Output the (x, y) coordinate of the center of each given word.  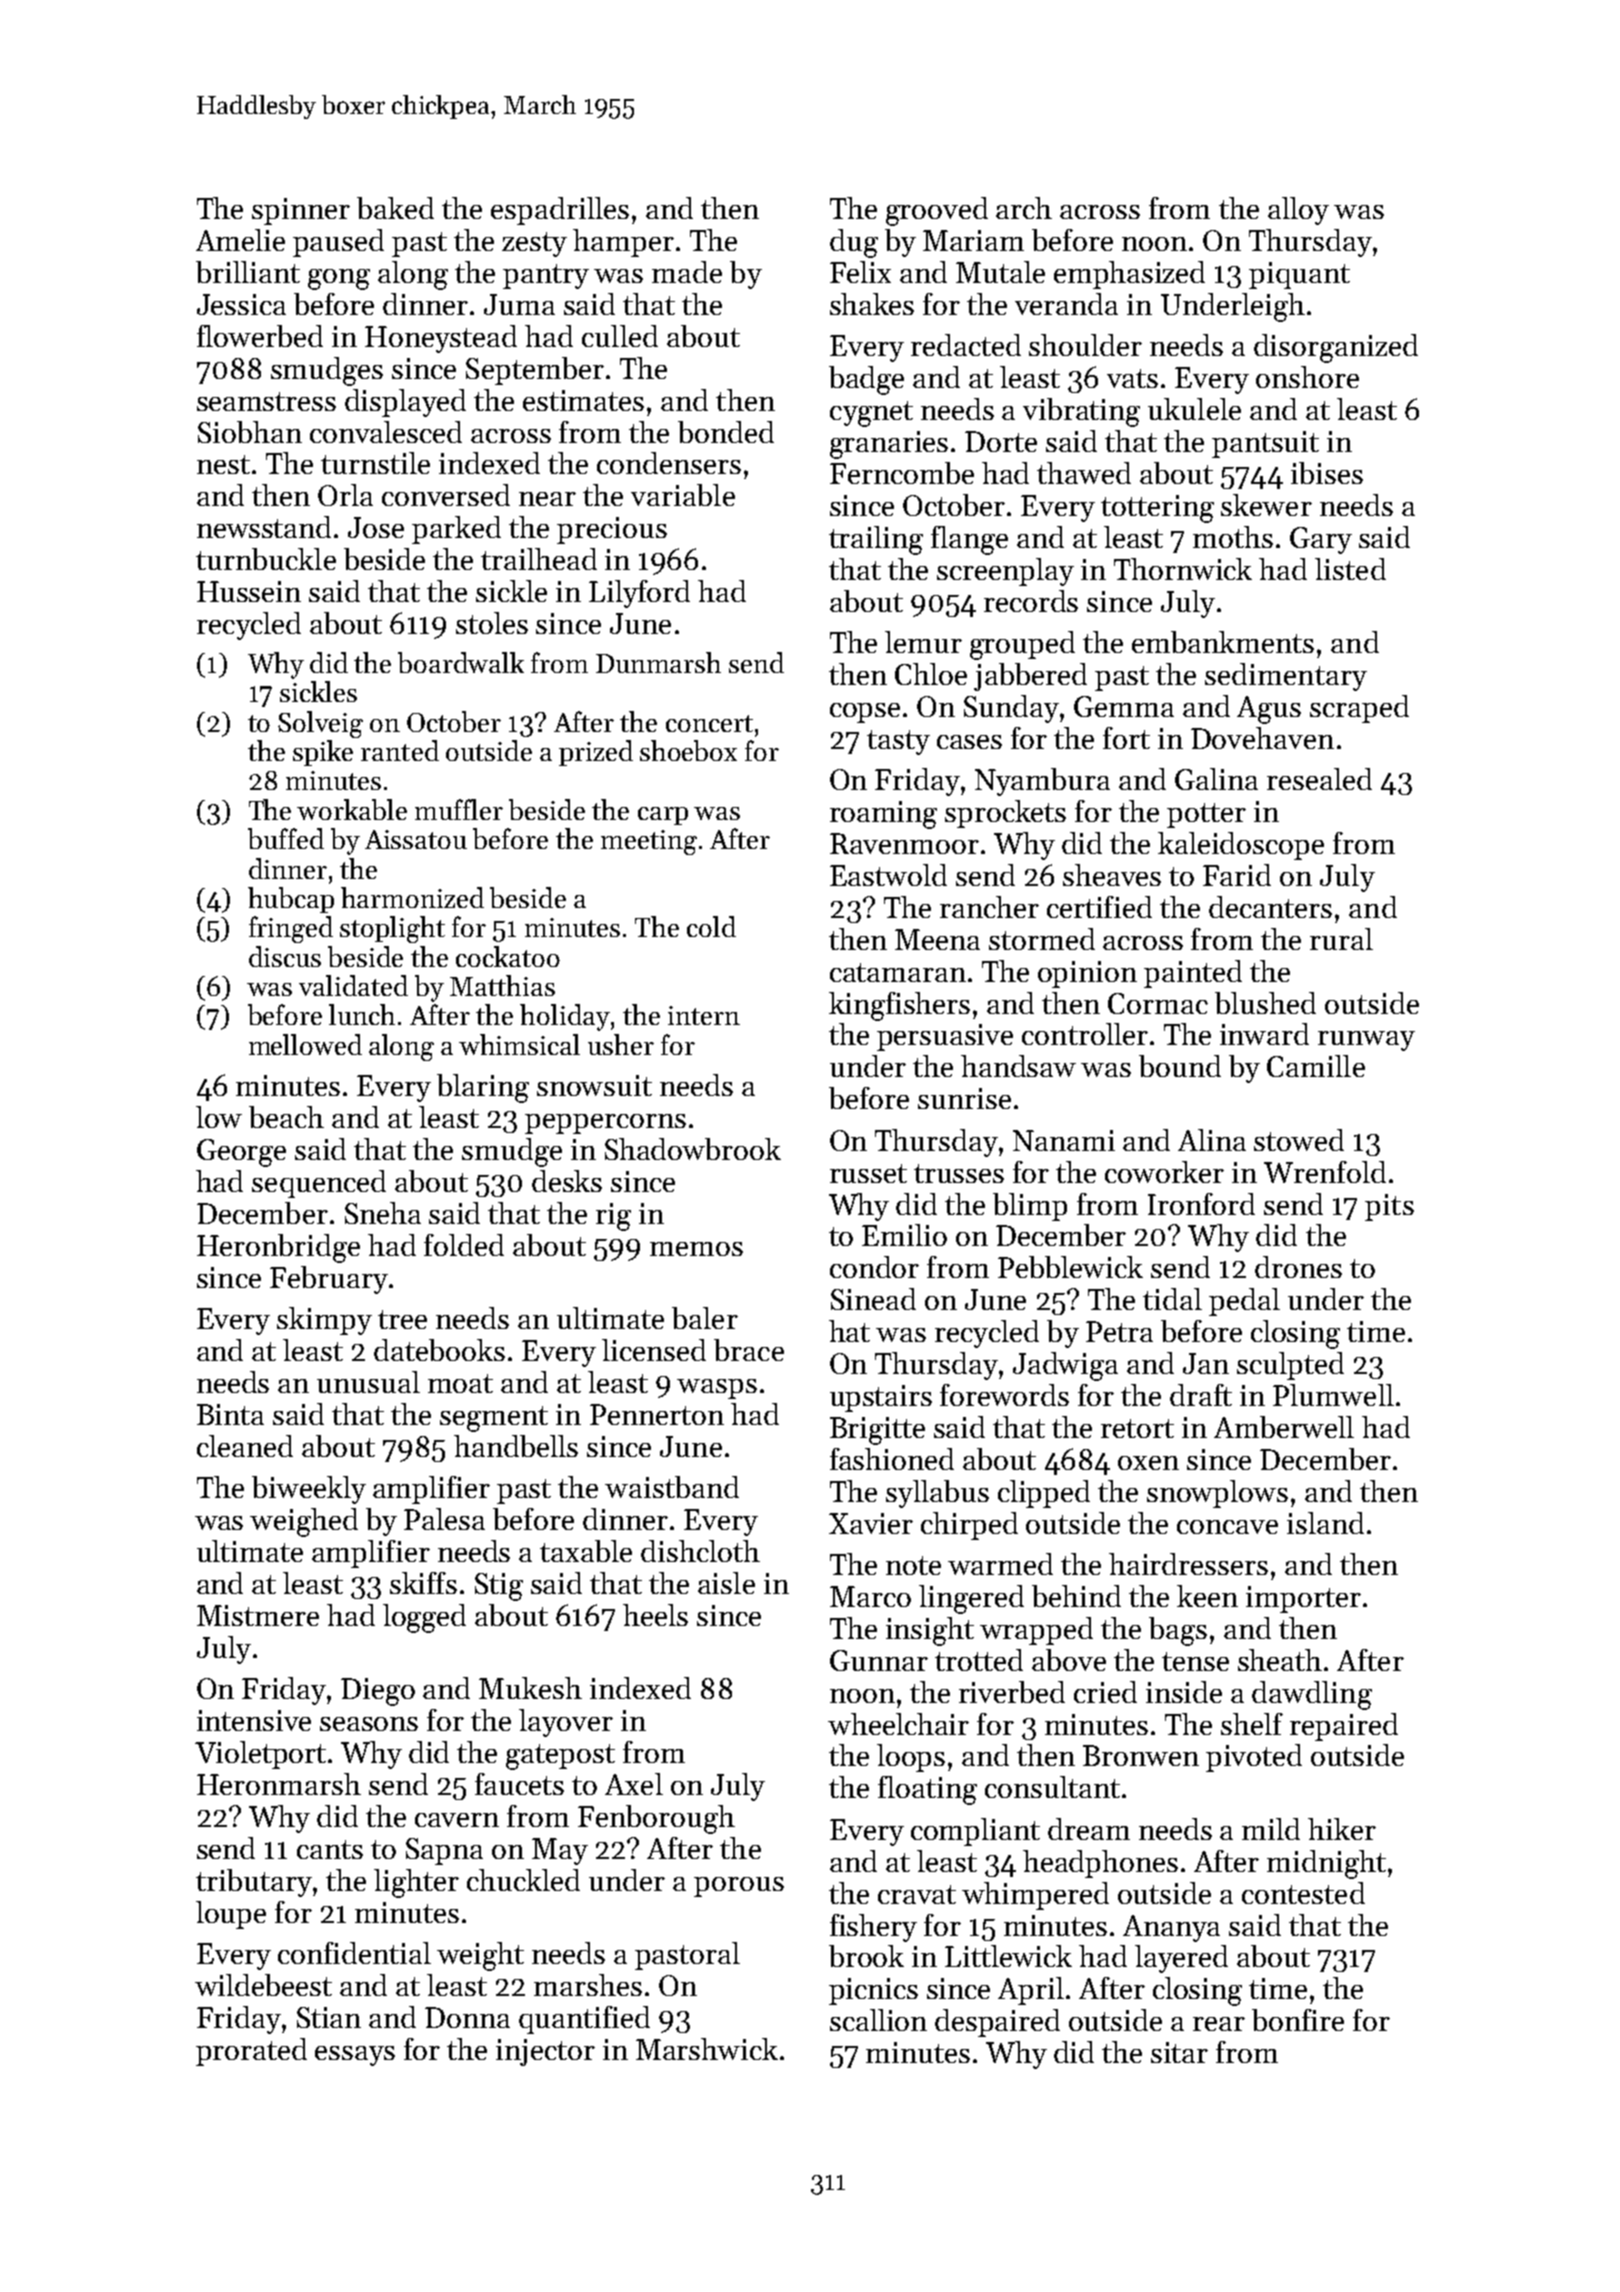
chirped (969, 1526)
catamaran (898, 972)
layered (1181, 1959)
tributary (254, 1883)
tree (402, 1319)
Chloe (931, 674)
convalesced (386, 432)
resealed (1319, 779)
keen (1207, 1596)
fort (1126, 738)
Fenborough (656, 1819)
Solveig (320, 724)
